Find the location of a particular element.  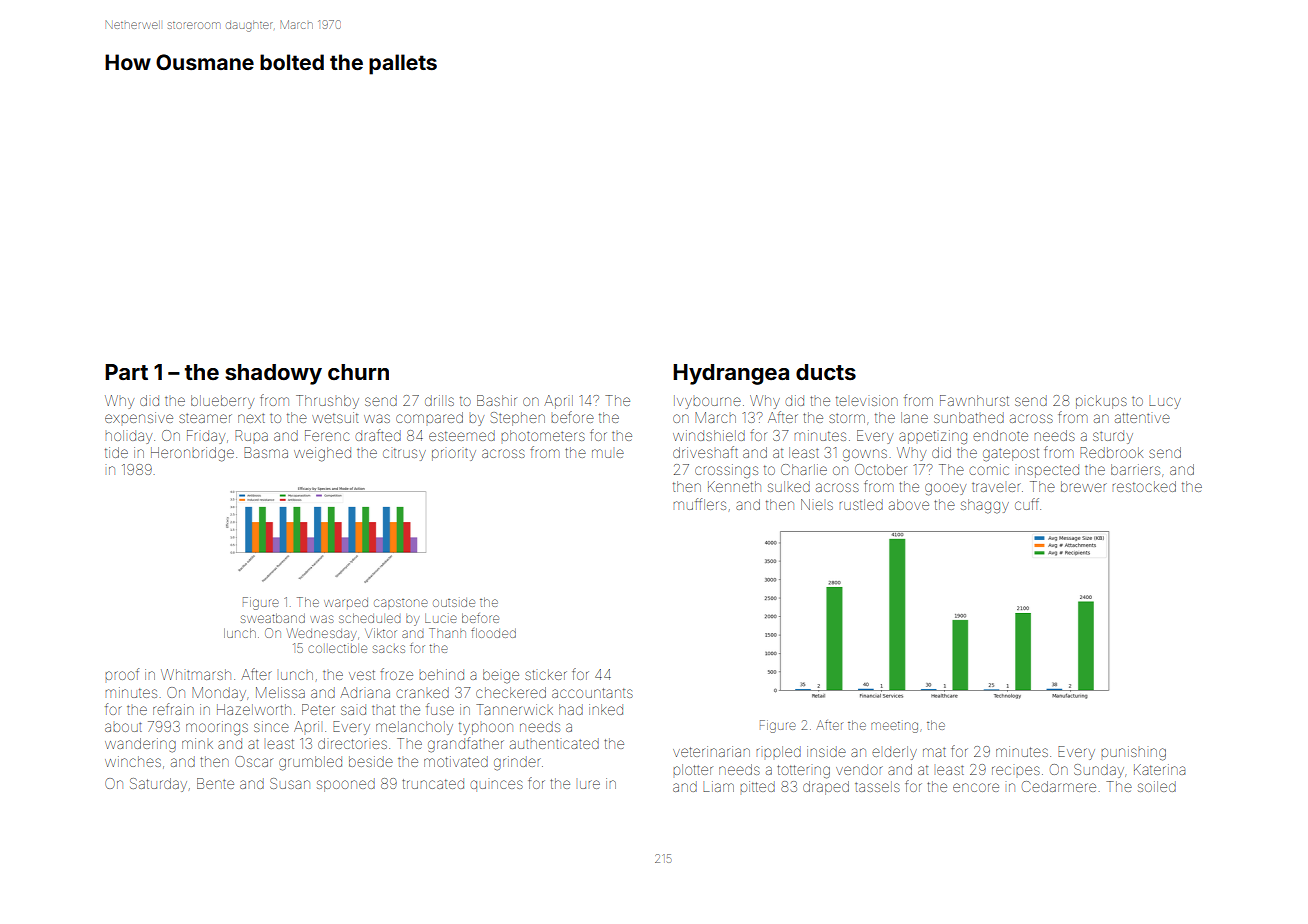

holiday is located at coordinates (129, 437).
